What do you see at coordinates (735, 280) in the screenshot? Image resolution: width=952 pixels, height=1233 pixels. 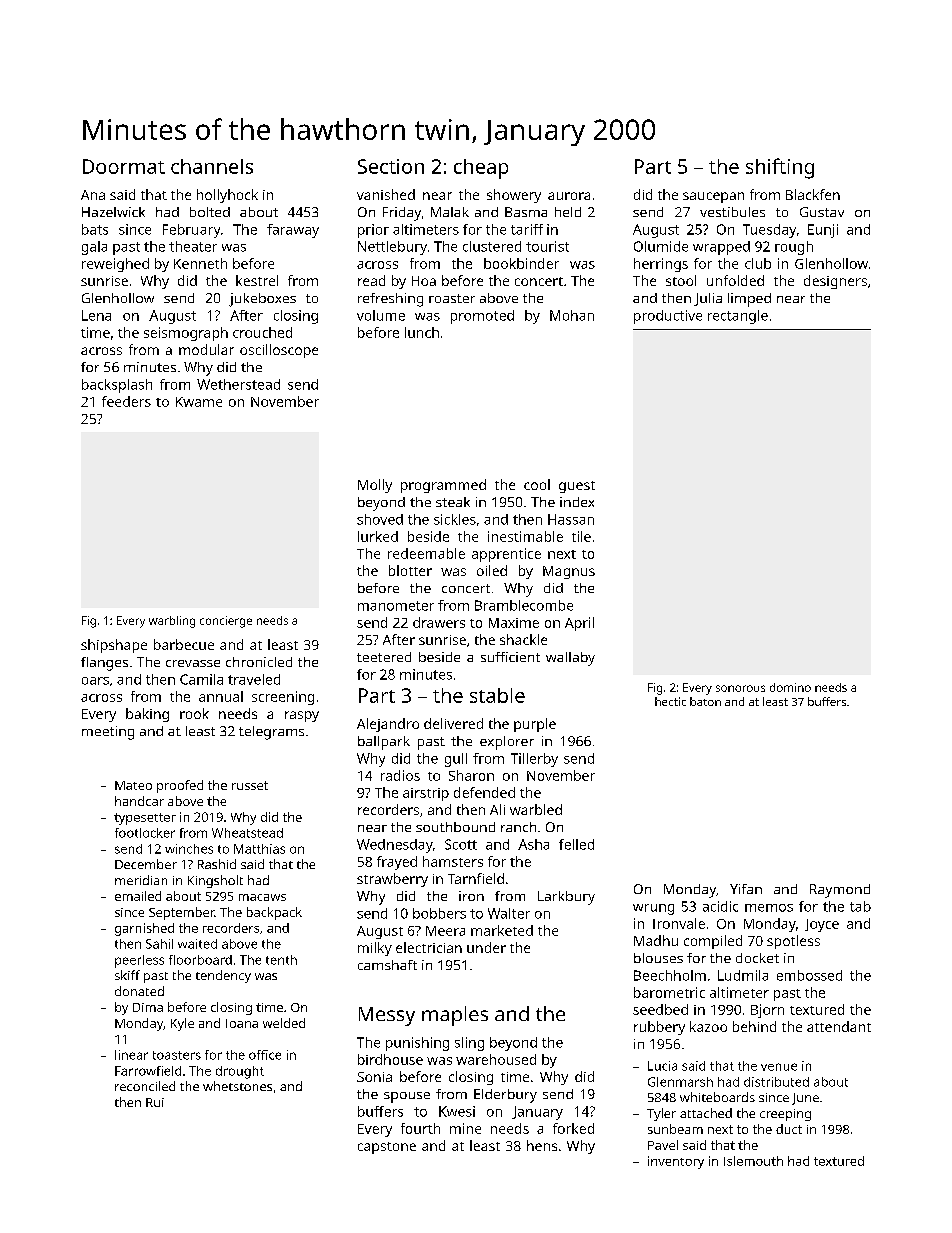 I see `unfolded` at bounding box center [735, 280].
